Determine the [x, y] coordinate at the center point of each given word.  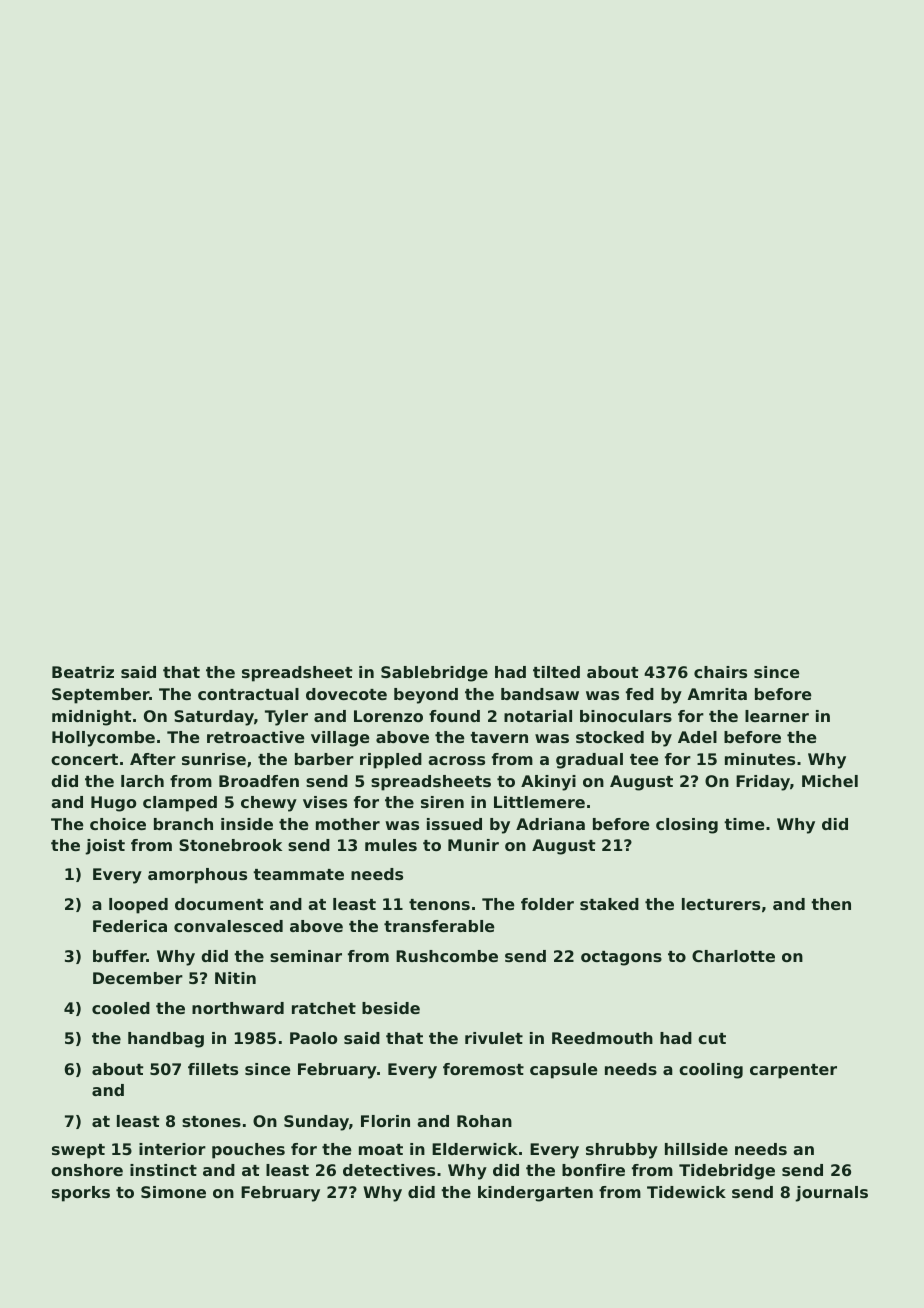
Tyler [286, 718]
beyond [426, 696]
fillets [213, 1069]
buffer [120, 956]
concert [84, 759]
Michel [830, 781]
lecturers [721, 904]
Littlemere [539, 802]
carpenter [793, 1071]
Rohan [484, 1121]
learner [777, 716]
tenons [439, 904]
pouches [248, 1151]
